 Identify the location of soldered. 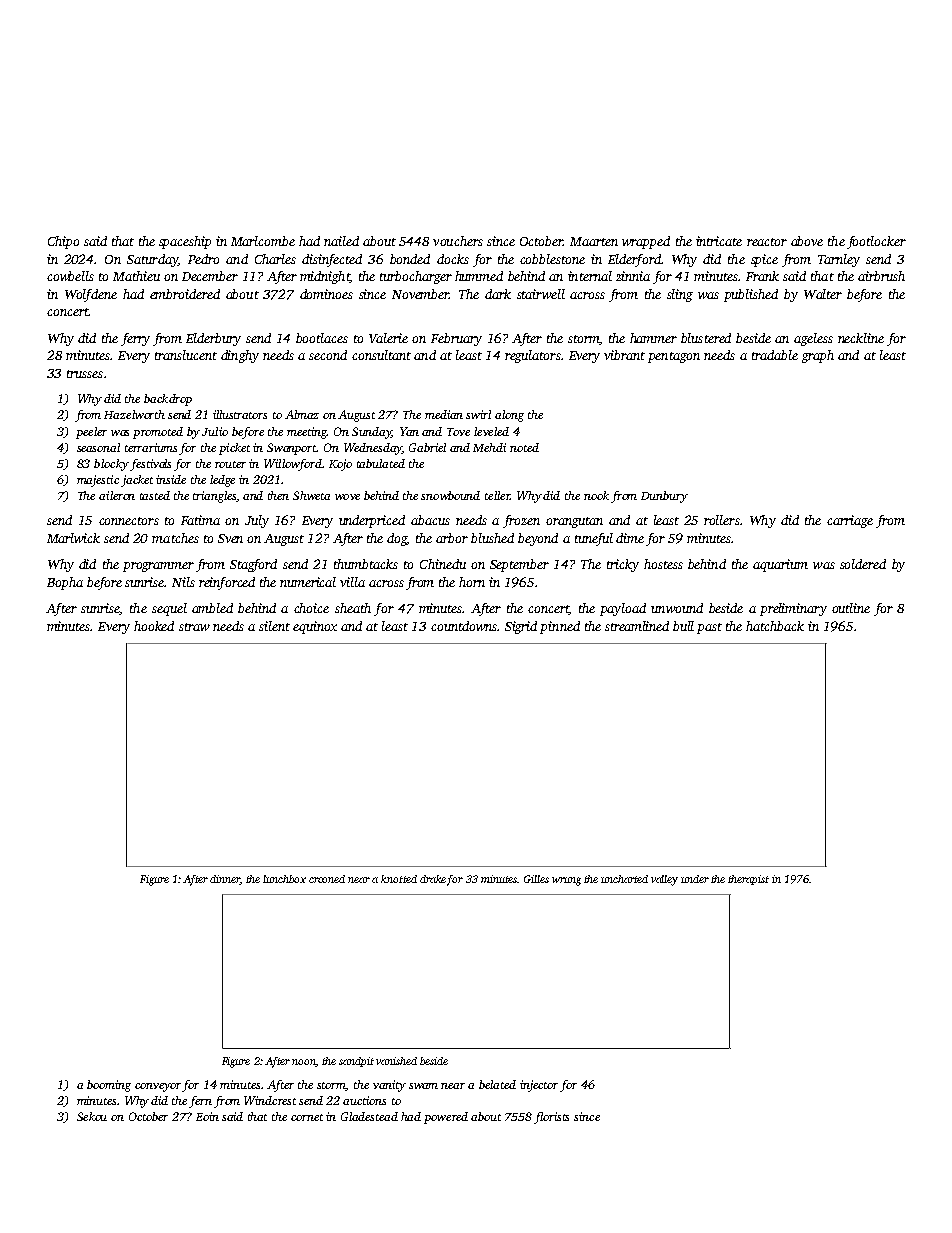
(863, 564).
